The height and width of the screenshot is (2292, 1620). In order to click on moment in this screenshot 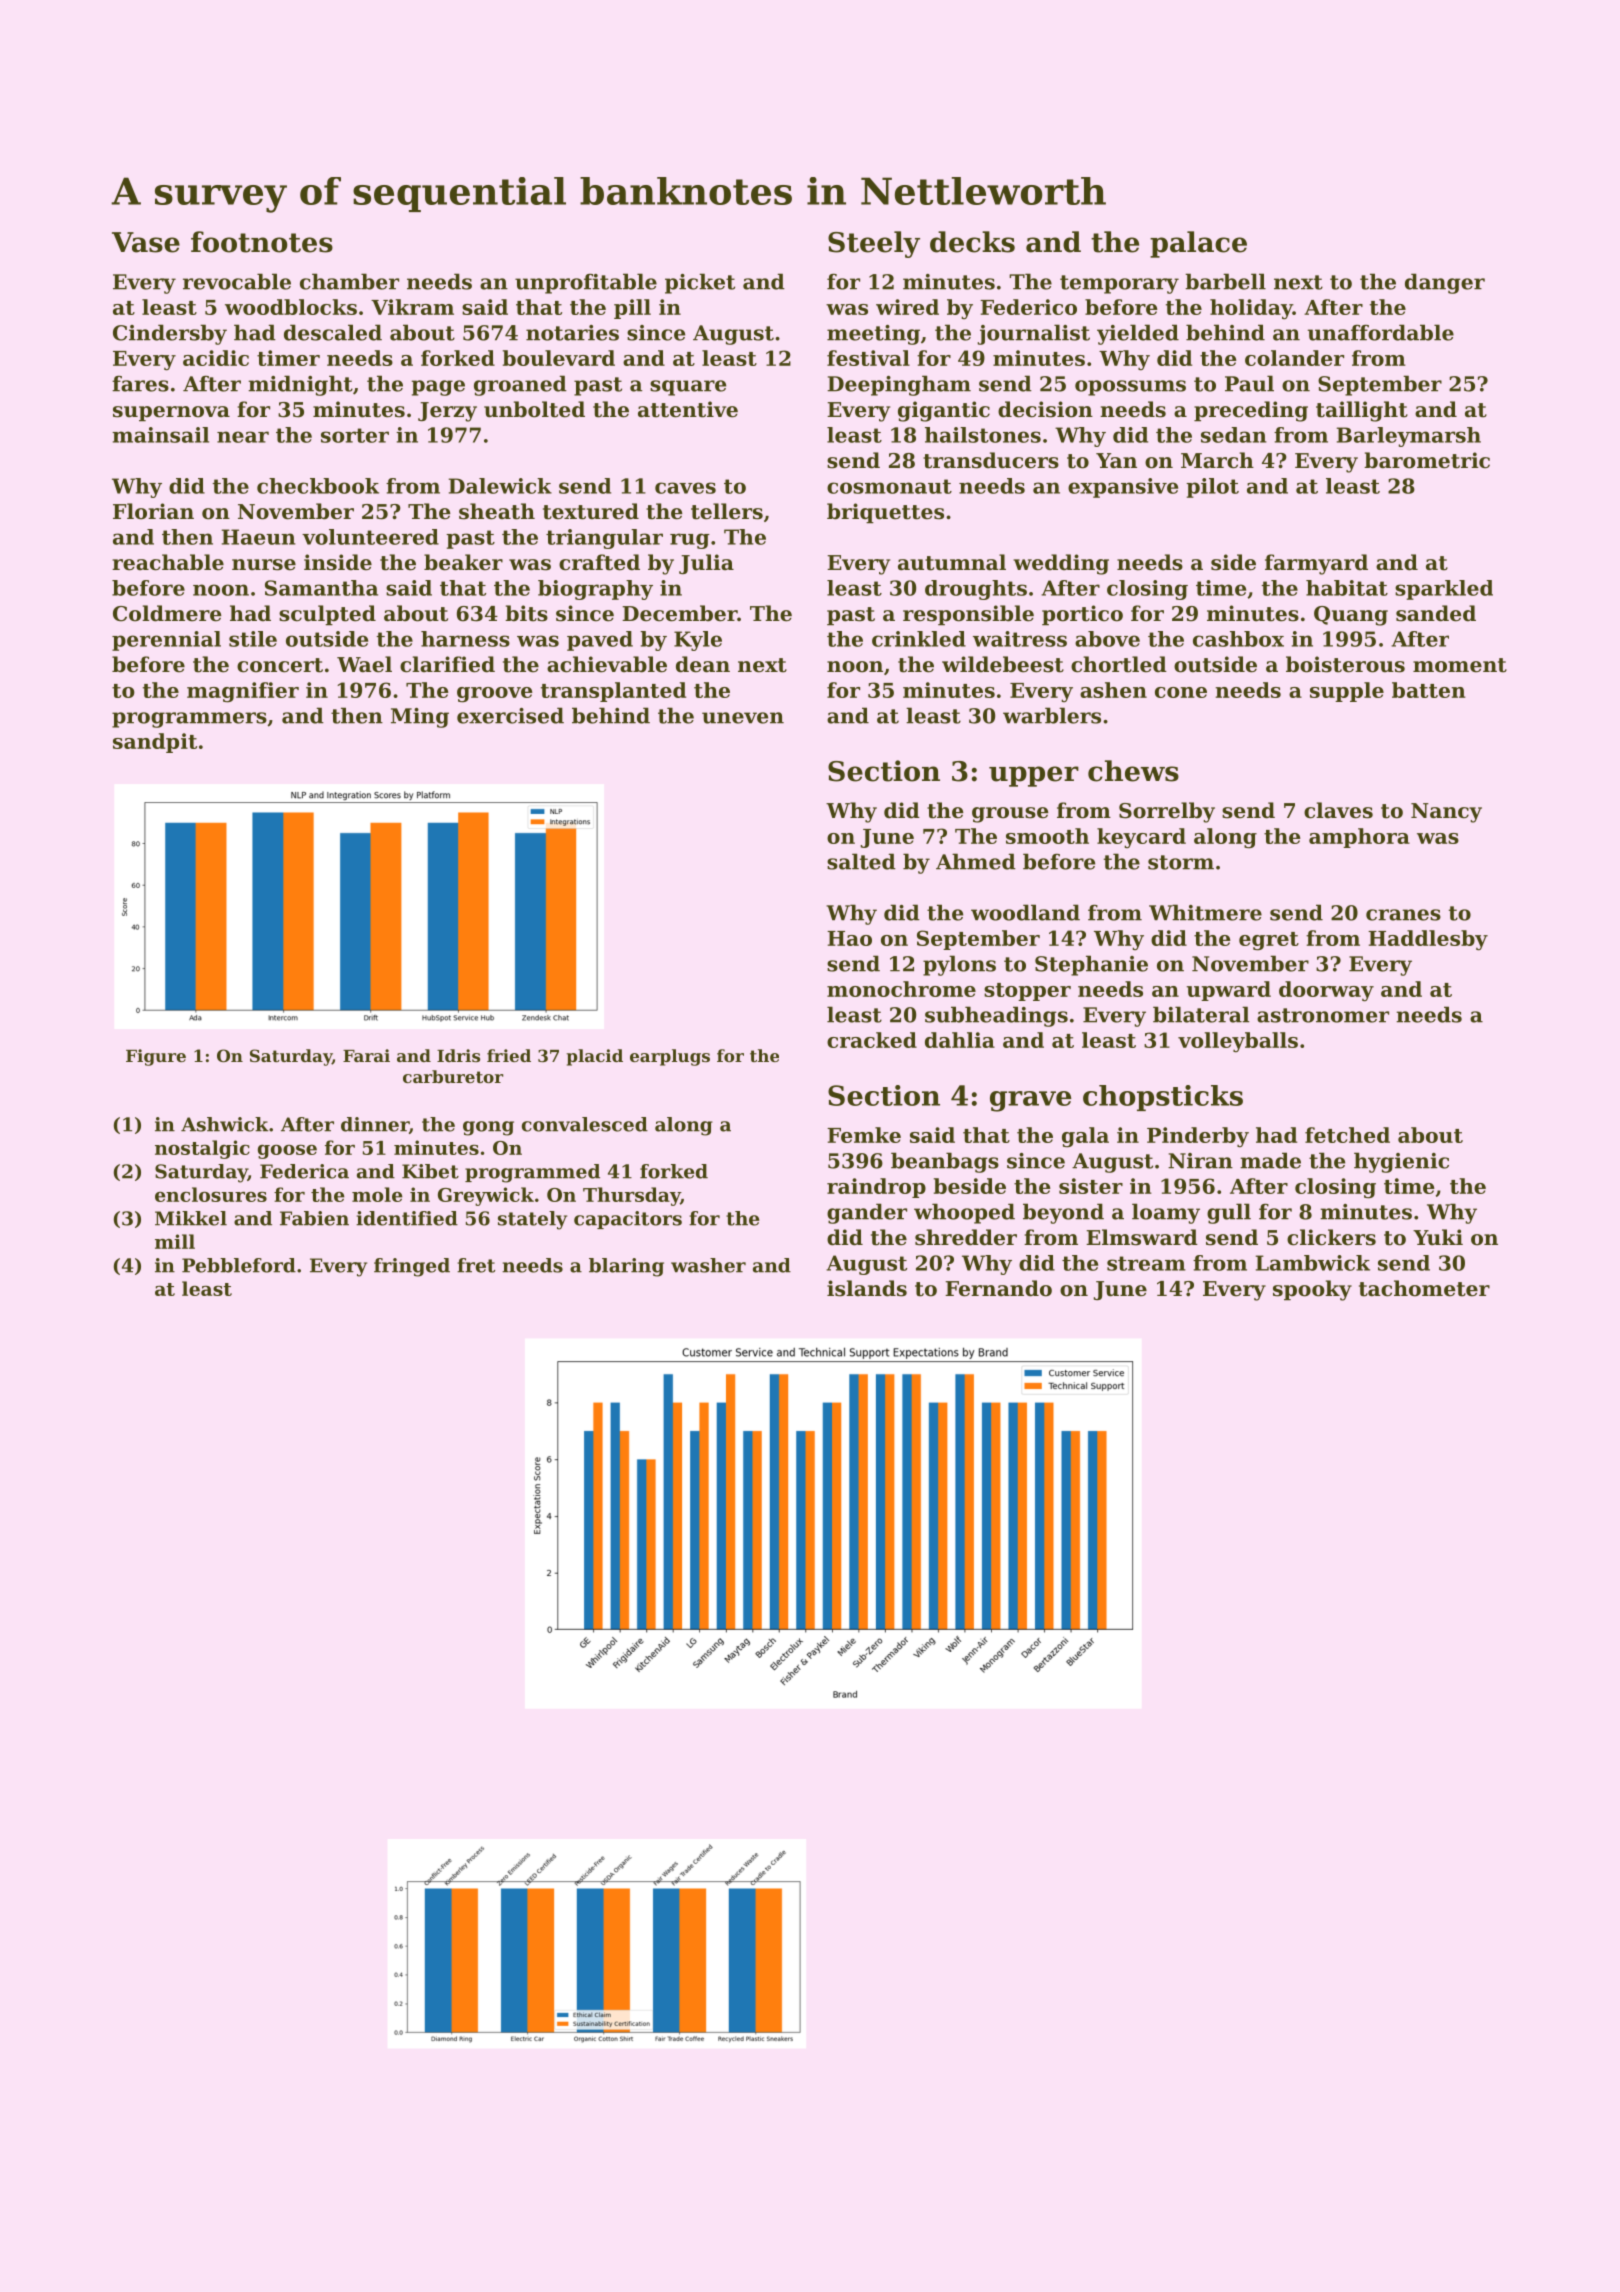, I will do `click(1460, 665)`.
